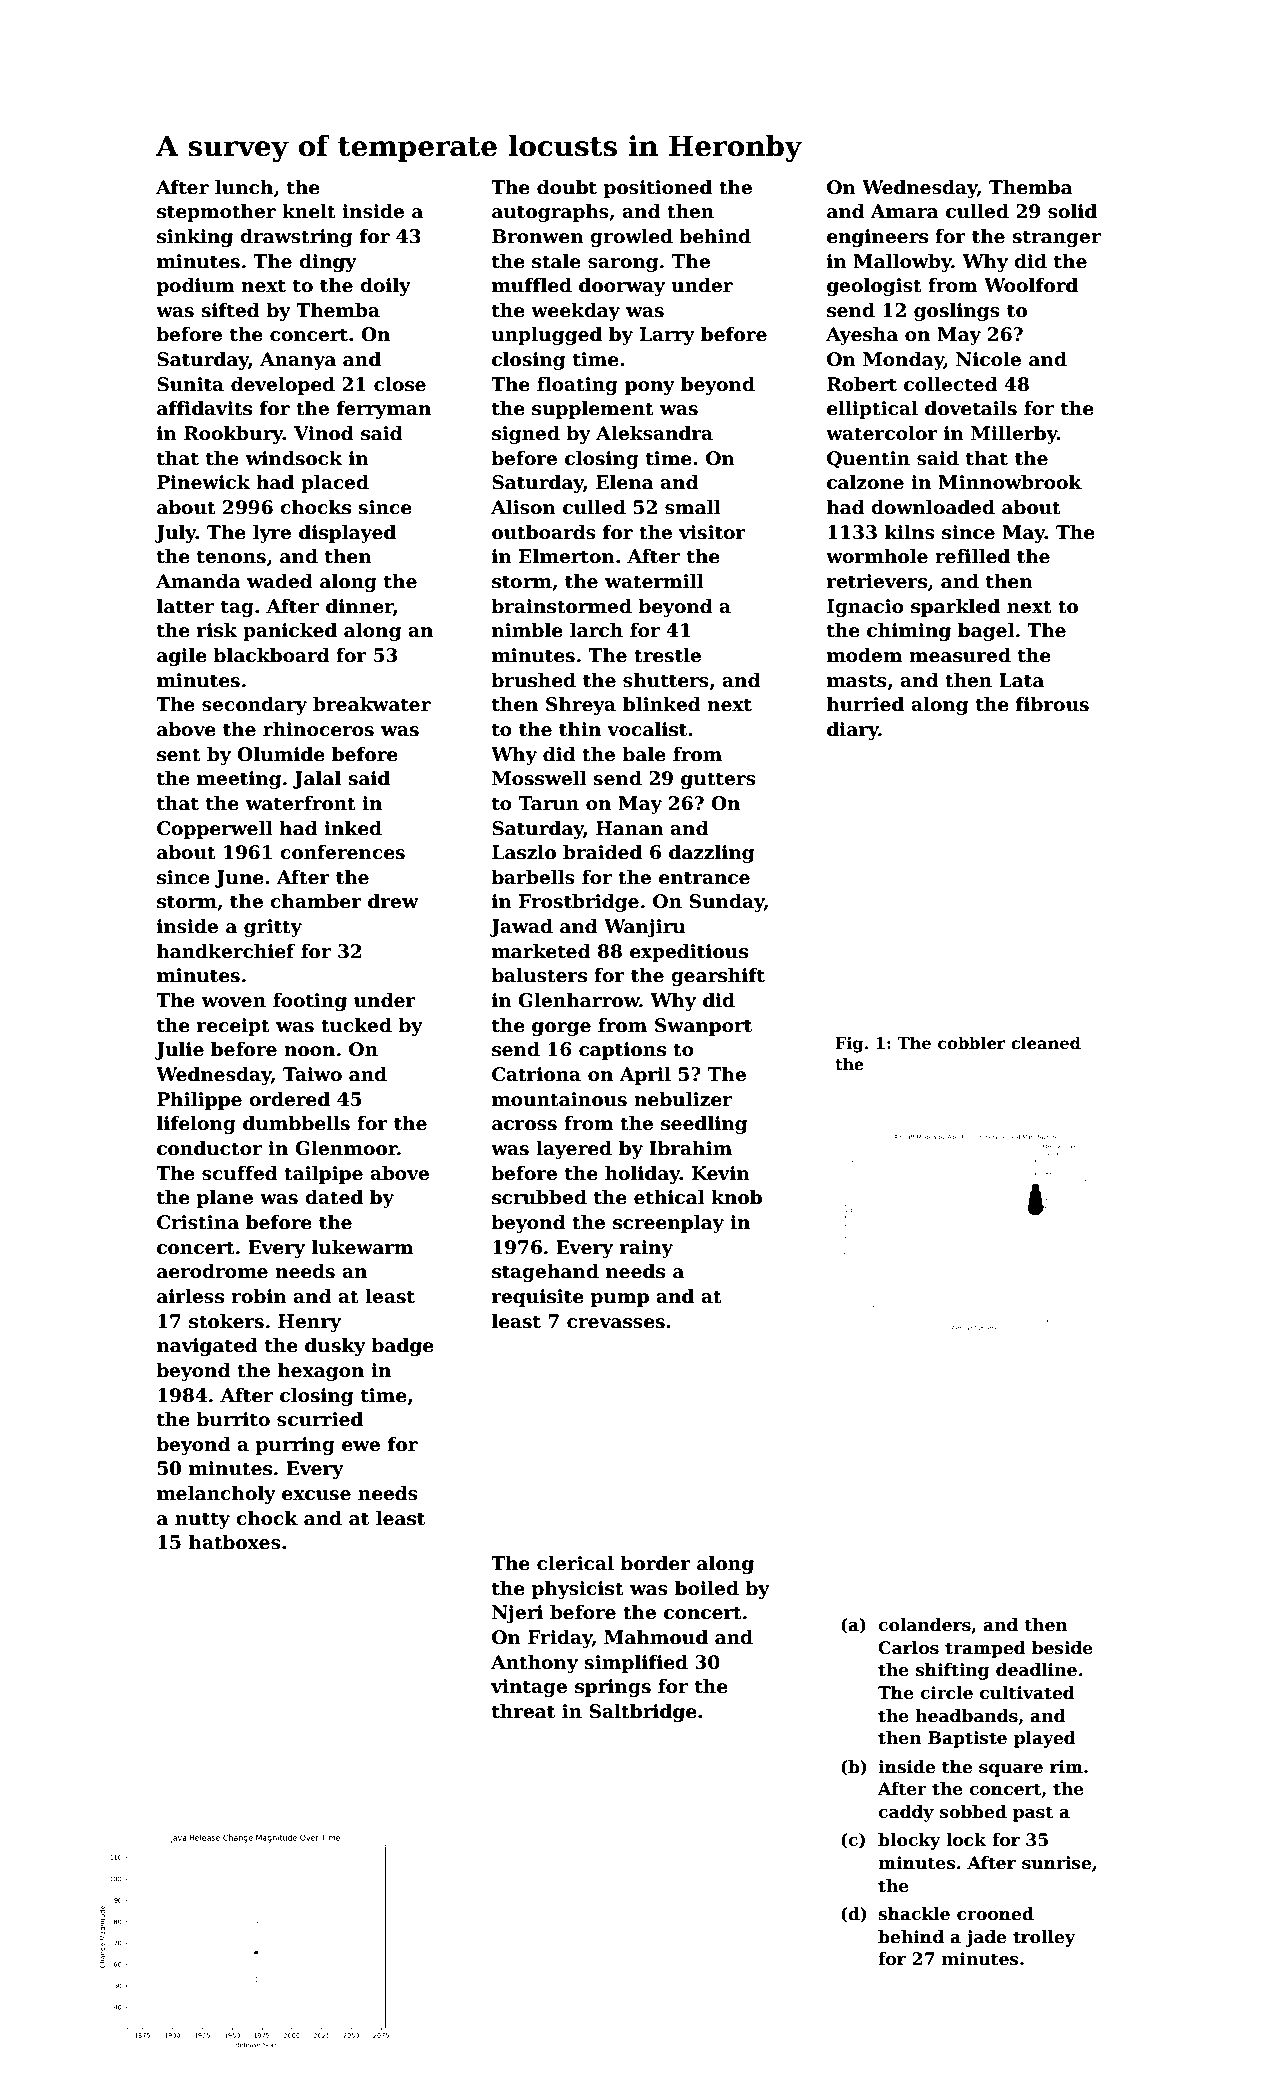 The image size is (1261, 2076). I want to click on Ayesha, so click(862, 336).
